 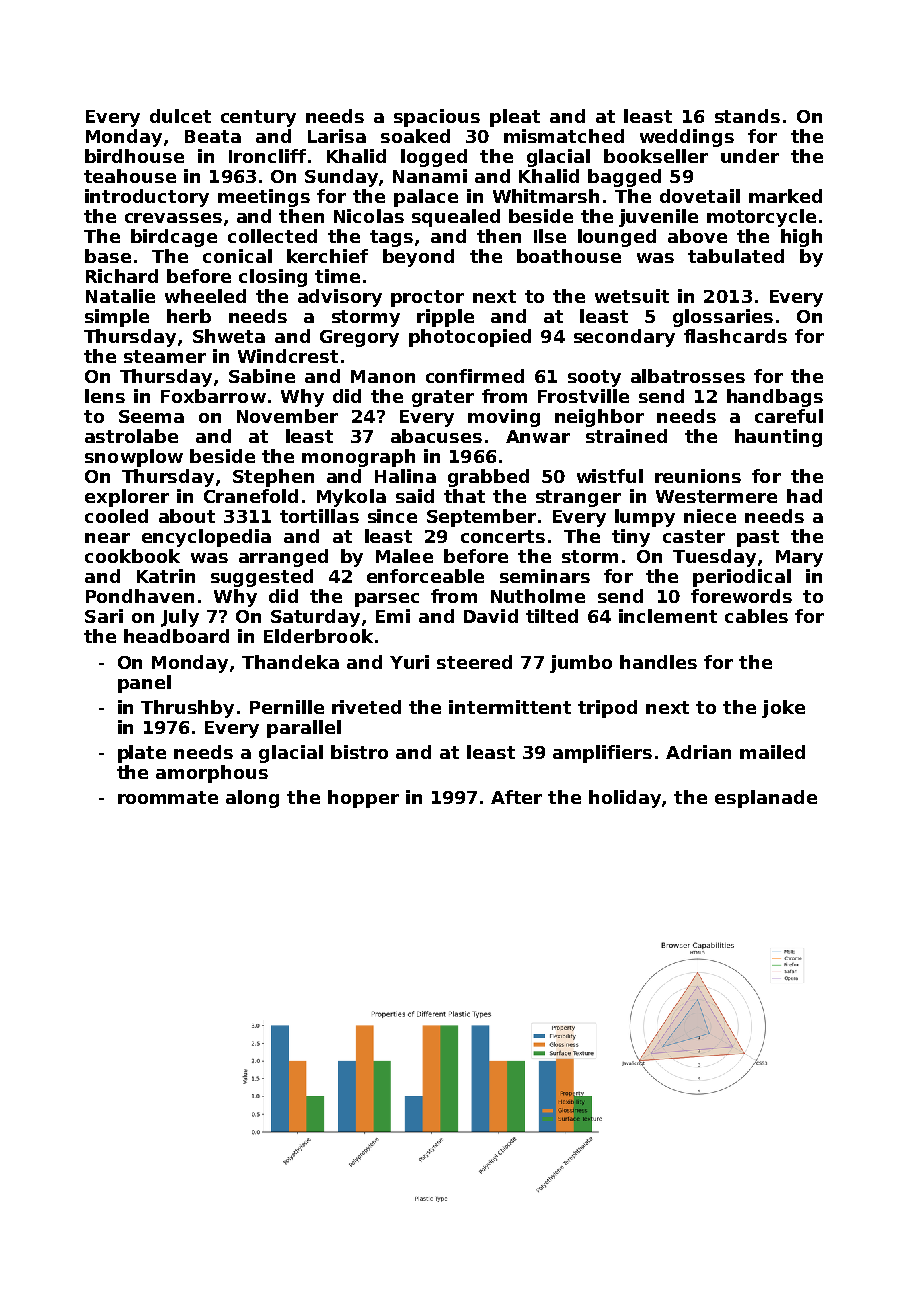 I want to click on tiny, so click(x=631, y=538).
